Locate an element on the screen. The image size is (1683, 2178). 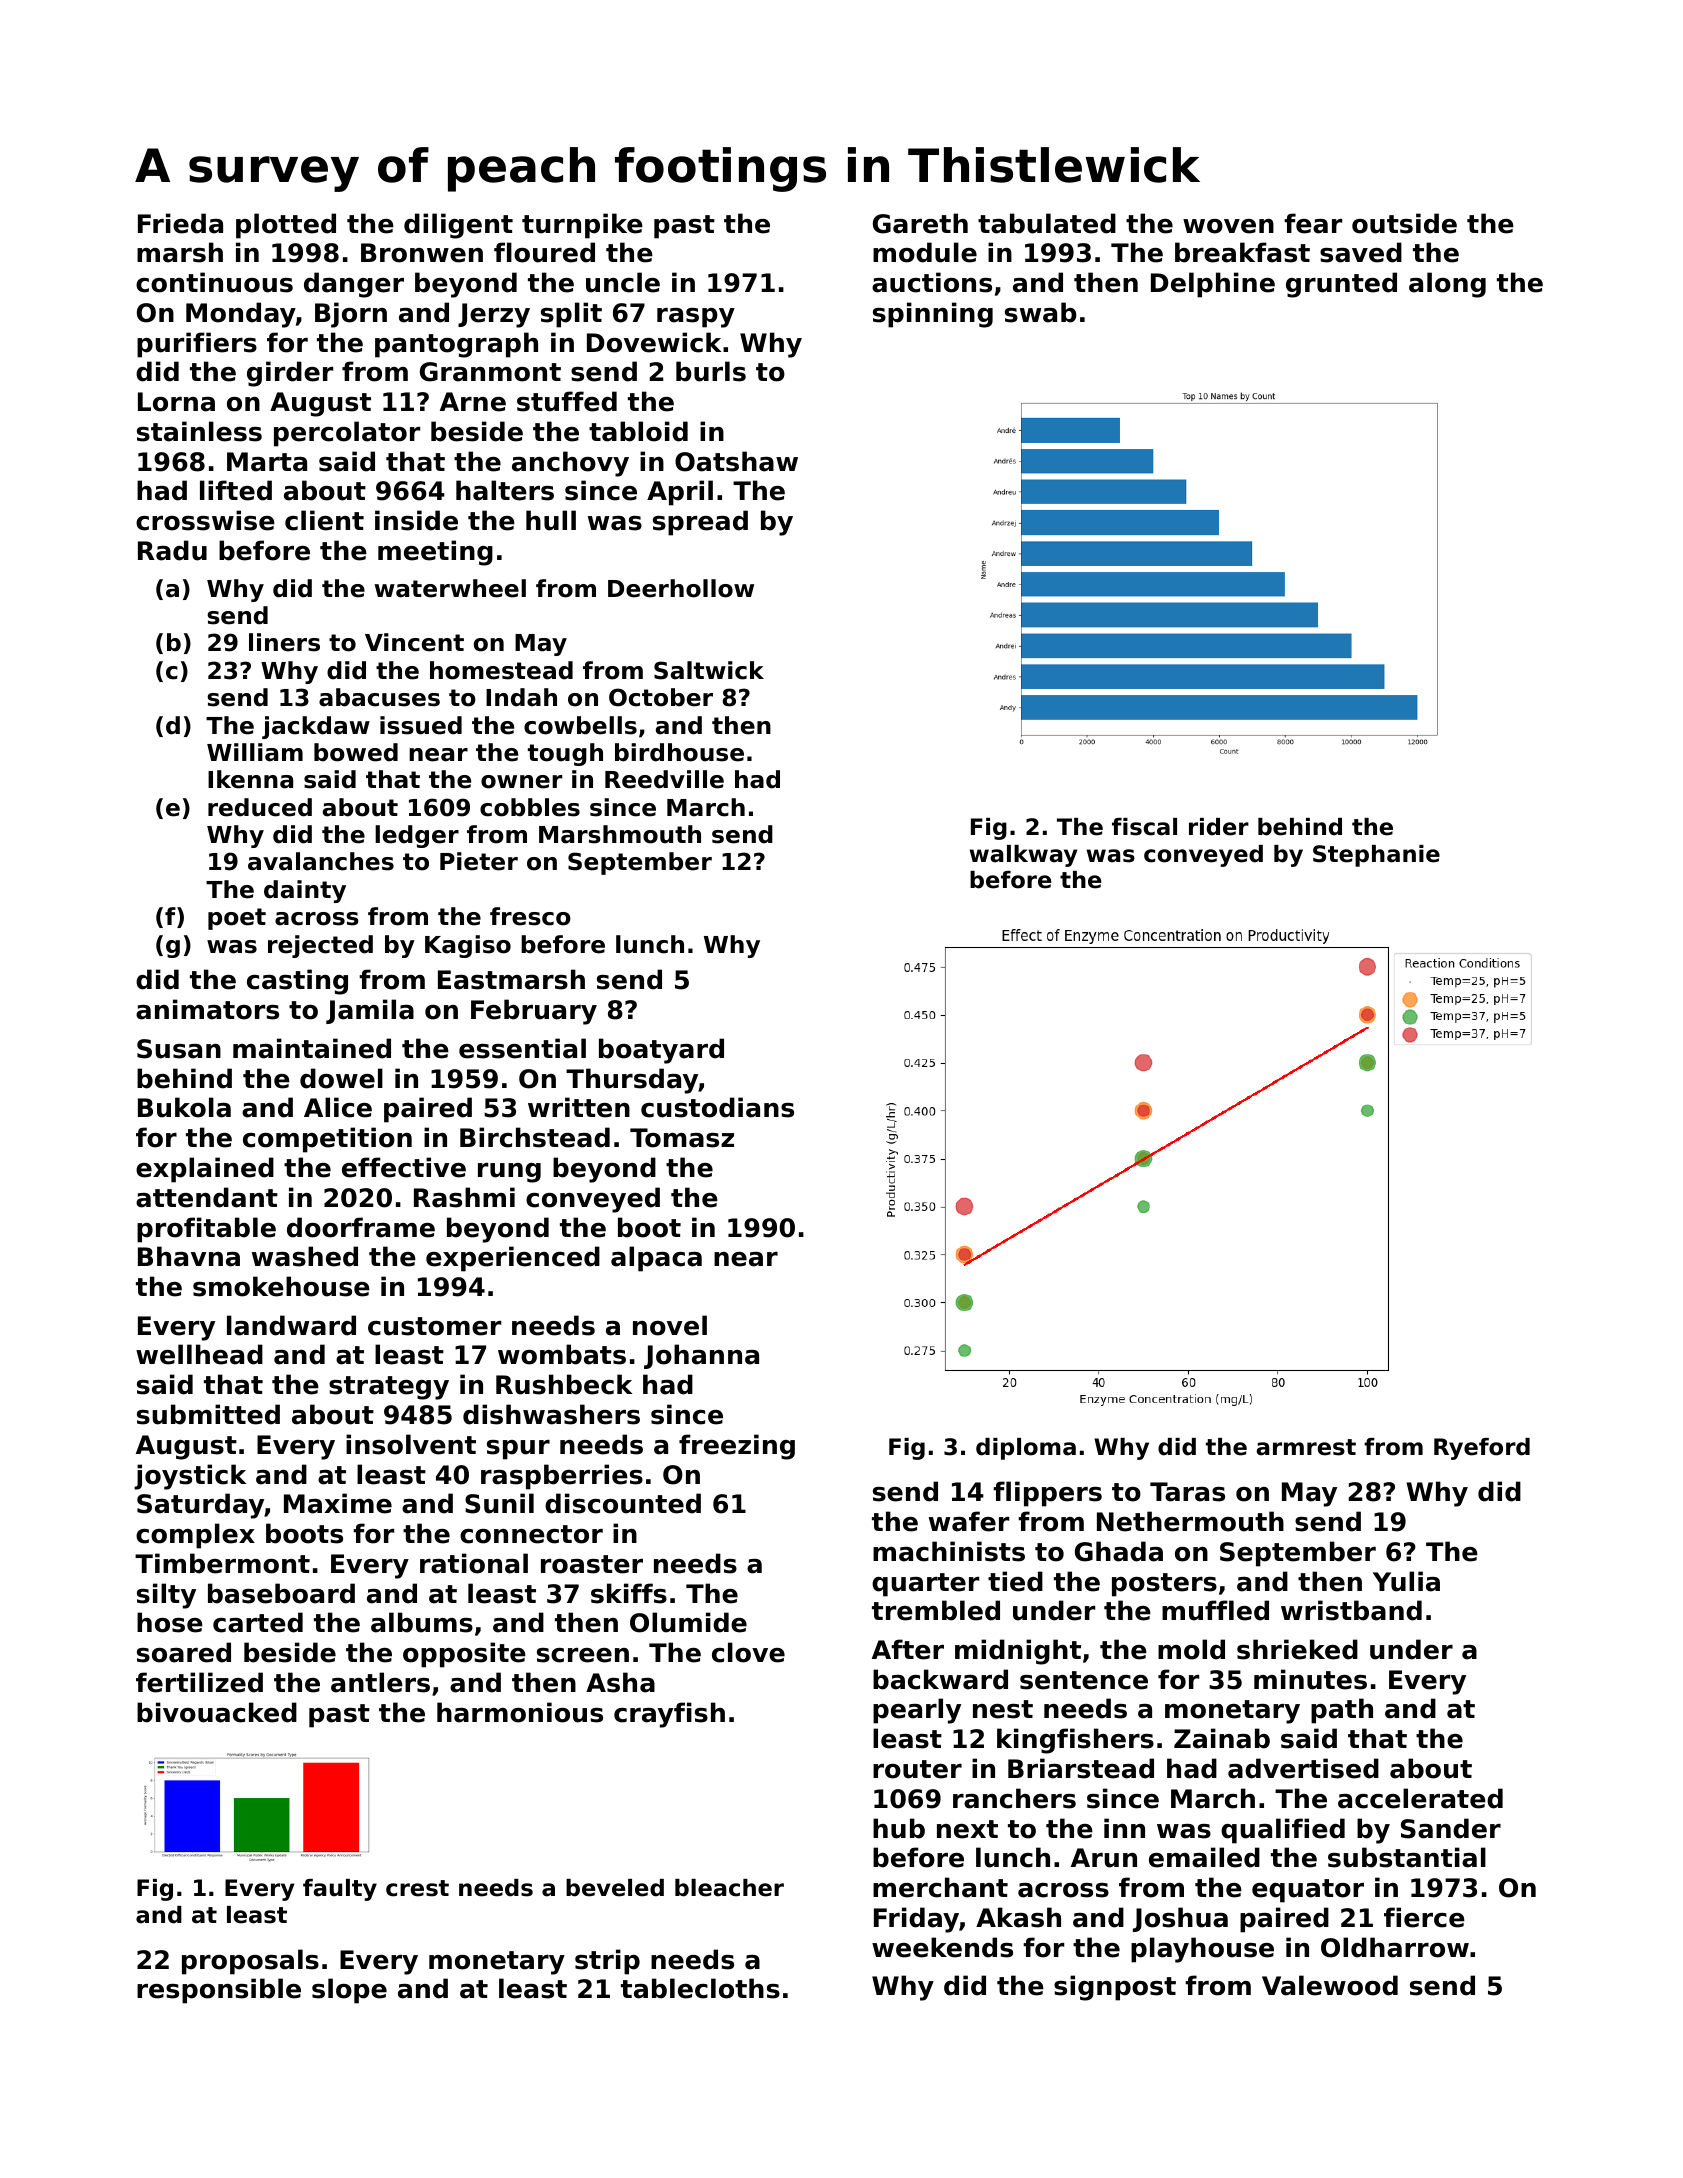
Sunil is located at coordinates (499, 1503).
